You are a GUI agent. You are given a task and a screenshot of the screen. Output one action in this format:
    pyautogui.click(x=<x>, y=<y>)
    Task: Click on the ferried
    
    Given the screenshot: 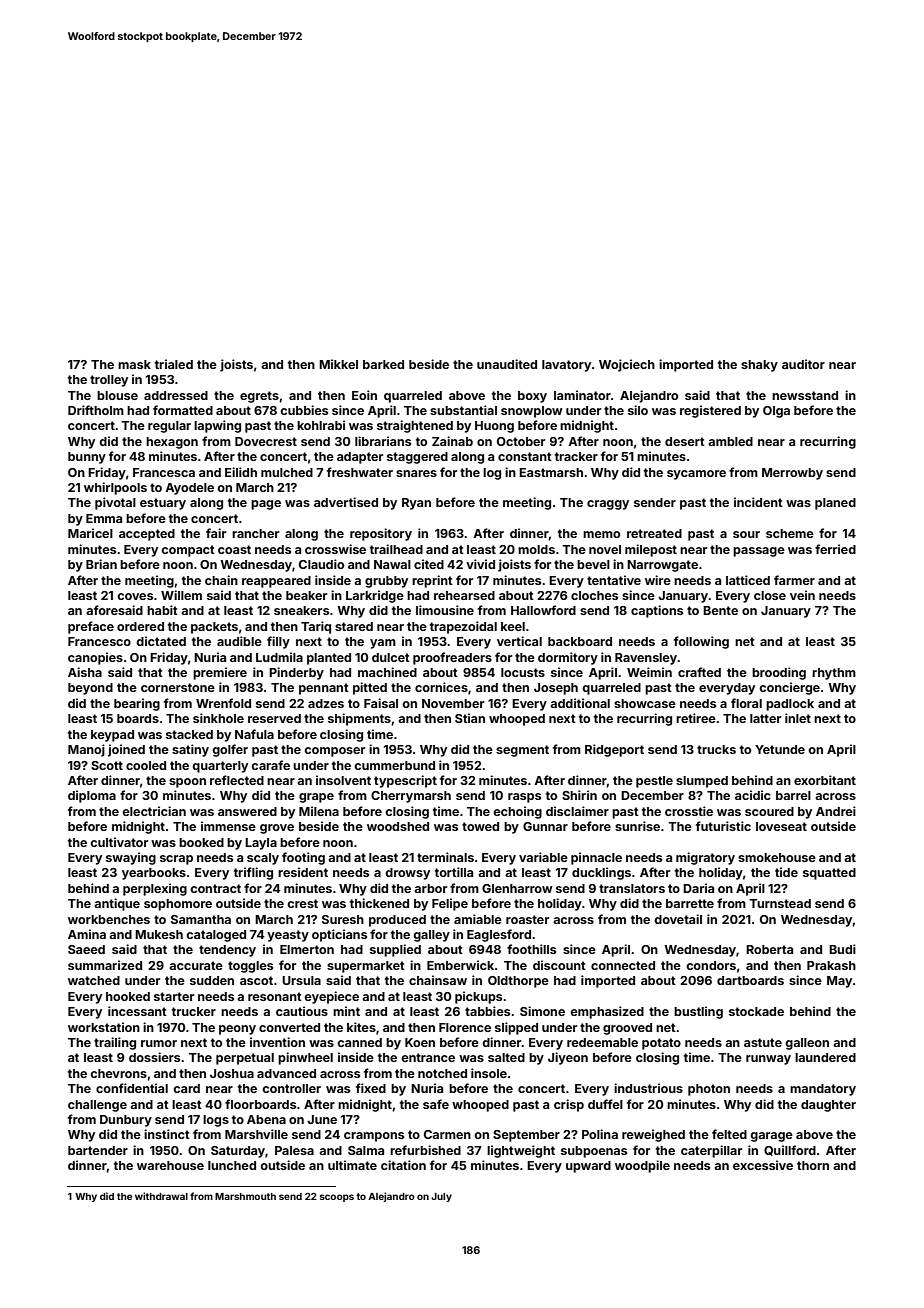 What is the action you would take?
    pyautogui.click(x=835, y=549)
